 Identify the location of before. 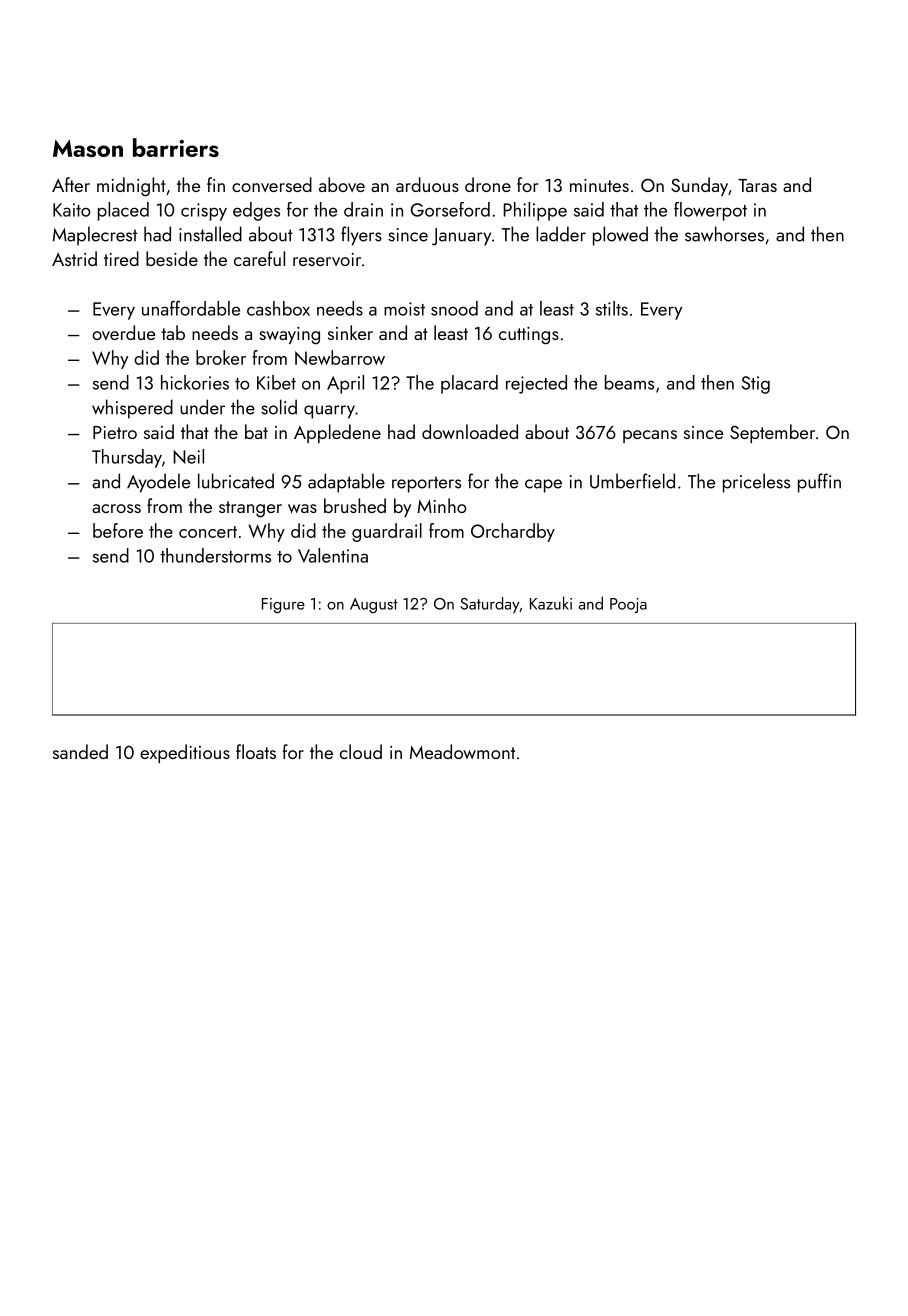
(118, 530).
